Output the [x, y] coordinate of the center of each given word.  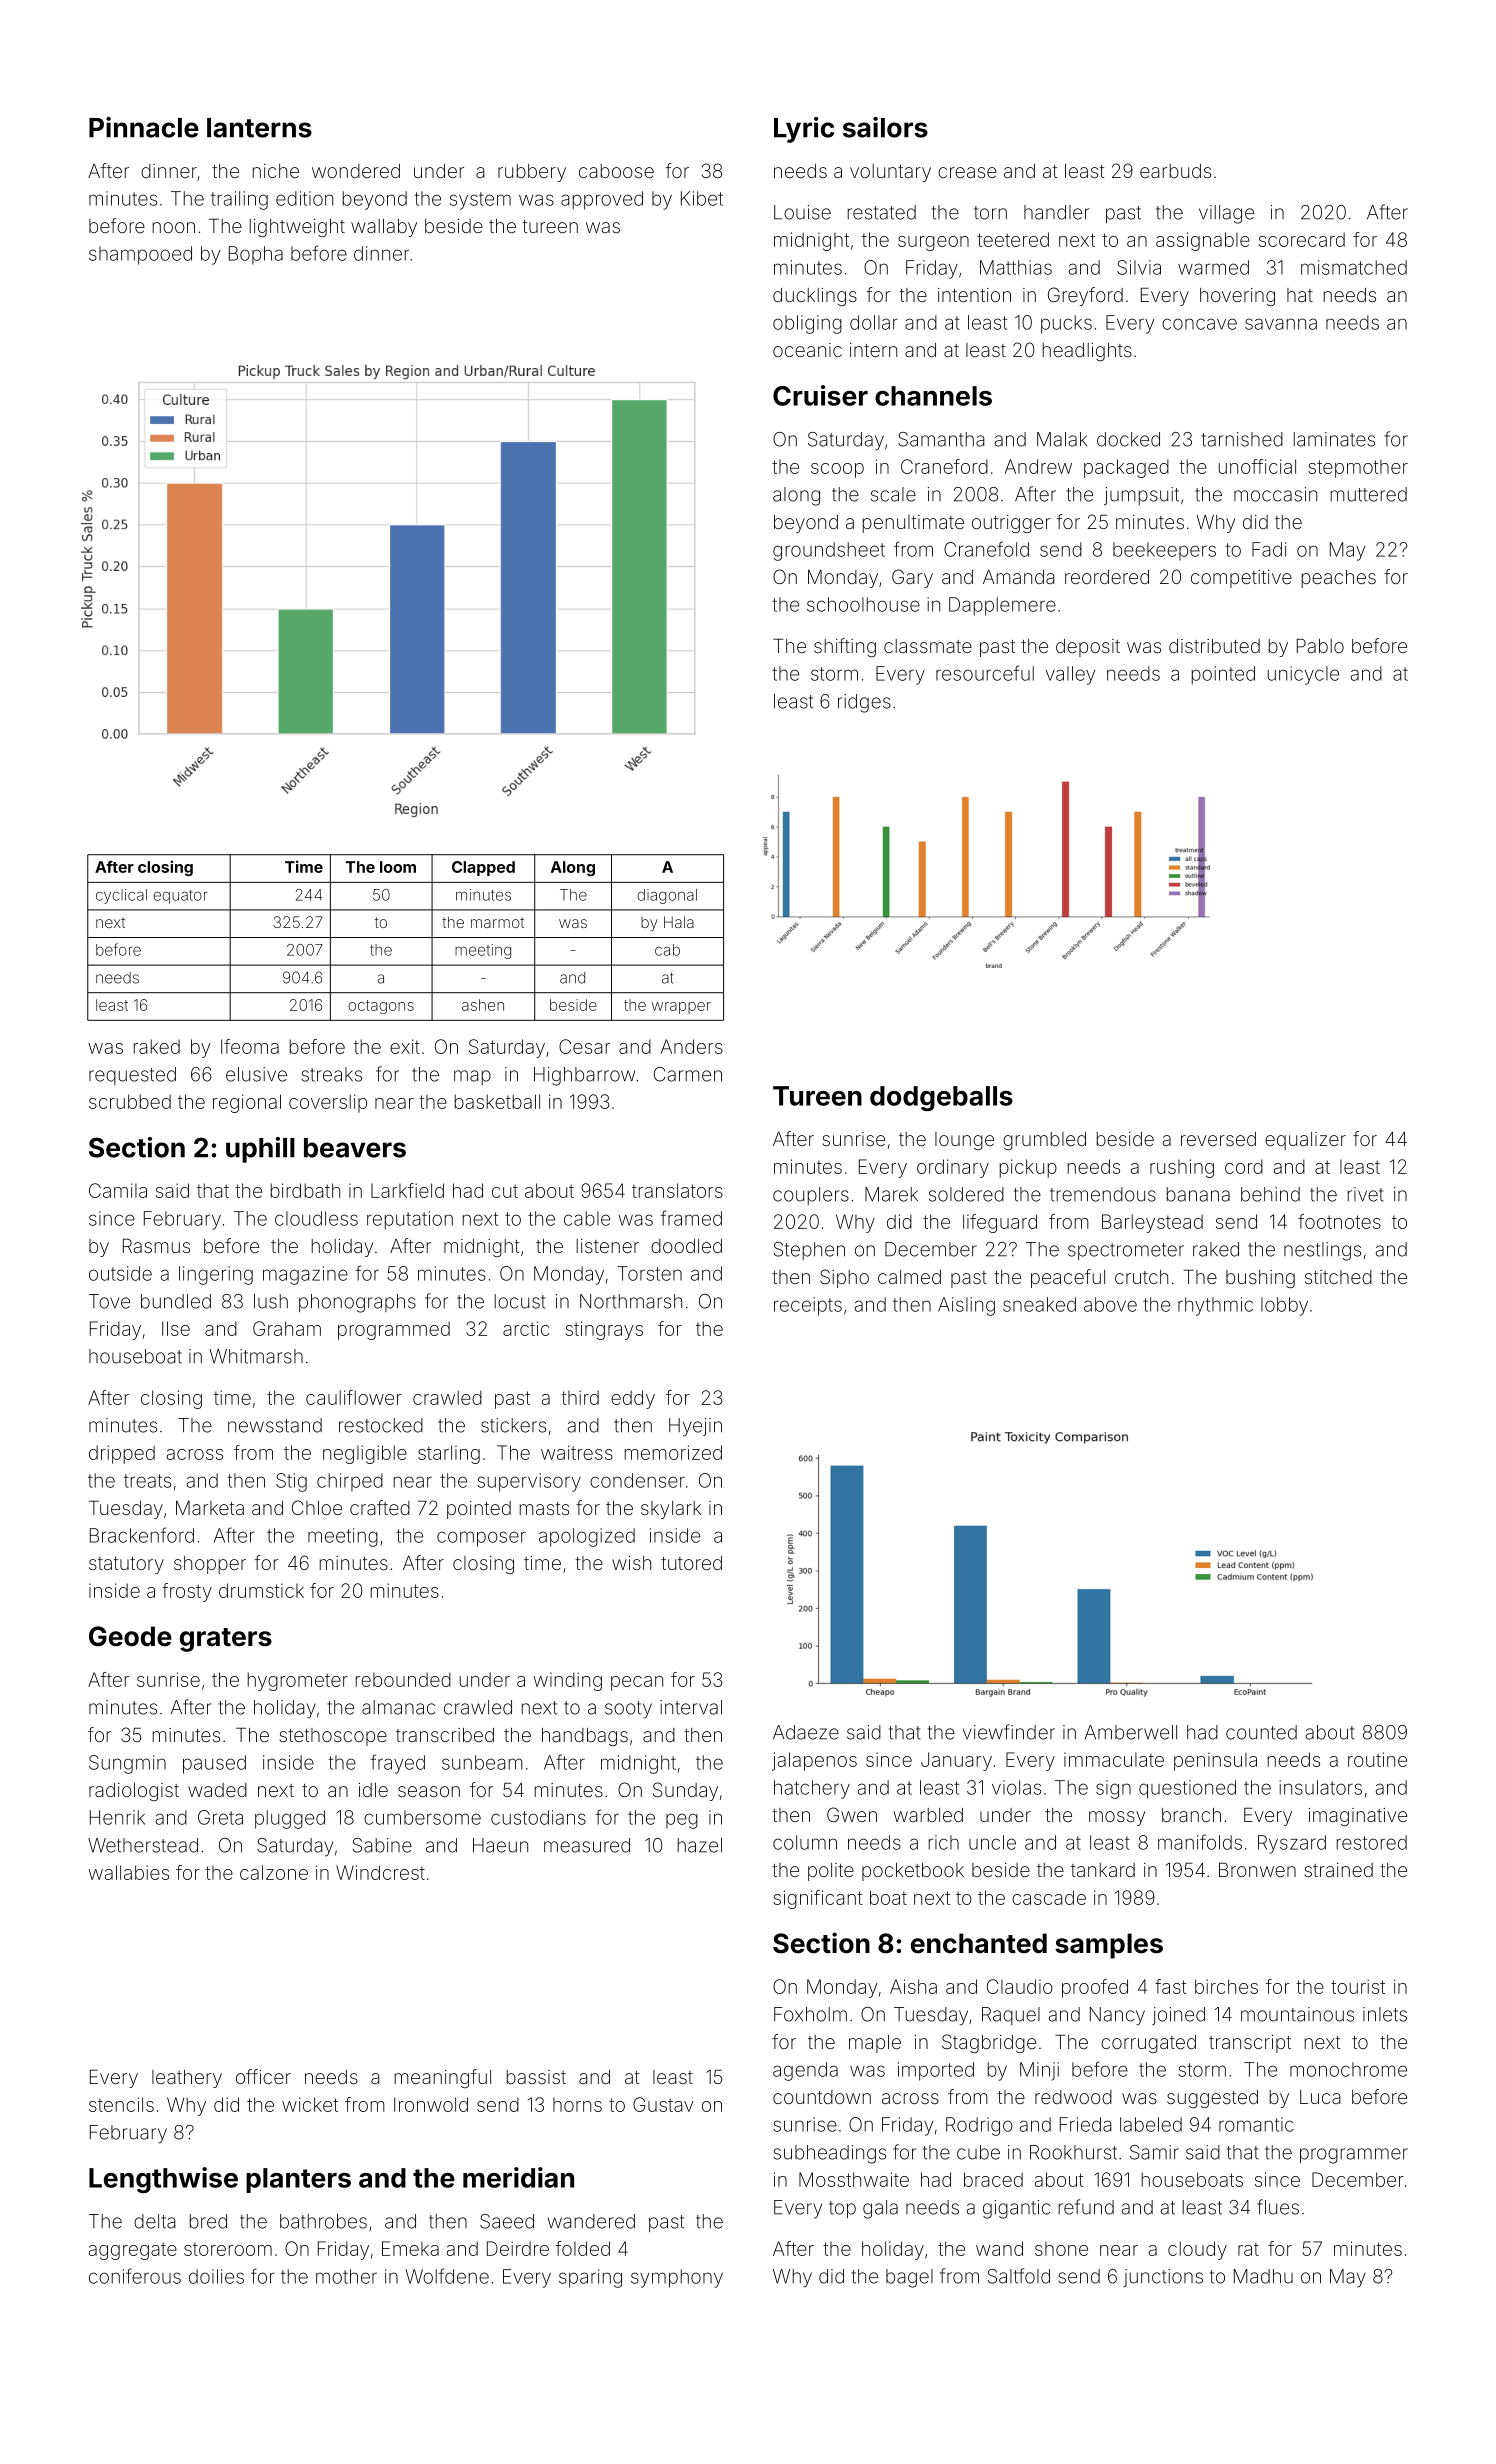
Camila [118, 1190]
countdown [822, 2097]
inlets [1385, 2014]
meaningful [443, 2078]
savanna [1281, 324]
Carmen [688, 1074]
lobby [1284, 1306]
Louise [802, 212]
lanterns [259, 128]
